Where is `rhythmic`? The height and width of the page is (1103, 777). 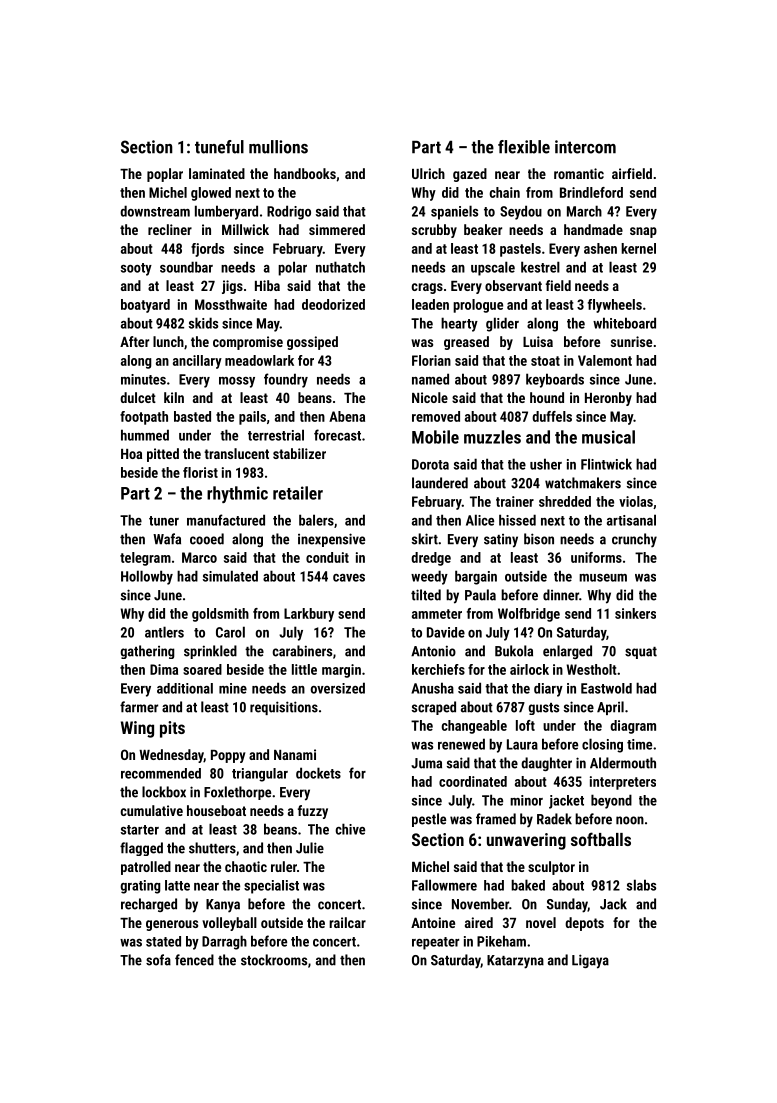
rhythmic is located at coordinates (237, 494).
